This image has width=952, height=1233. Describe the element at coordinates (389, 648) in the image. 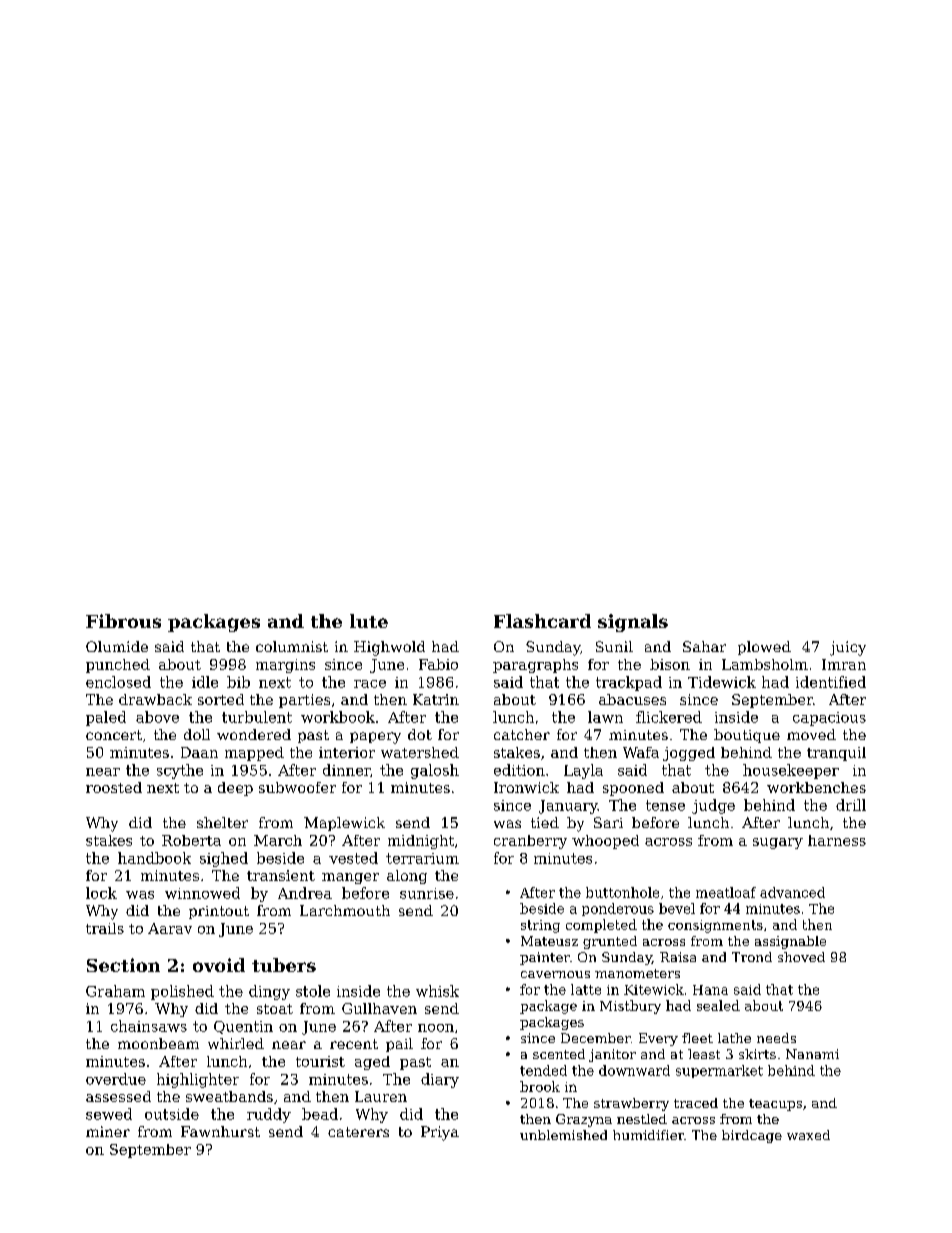

I see `Highwold` at that location.
